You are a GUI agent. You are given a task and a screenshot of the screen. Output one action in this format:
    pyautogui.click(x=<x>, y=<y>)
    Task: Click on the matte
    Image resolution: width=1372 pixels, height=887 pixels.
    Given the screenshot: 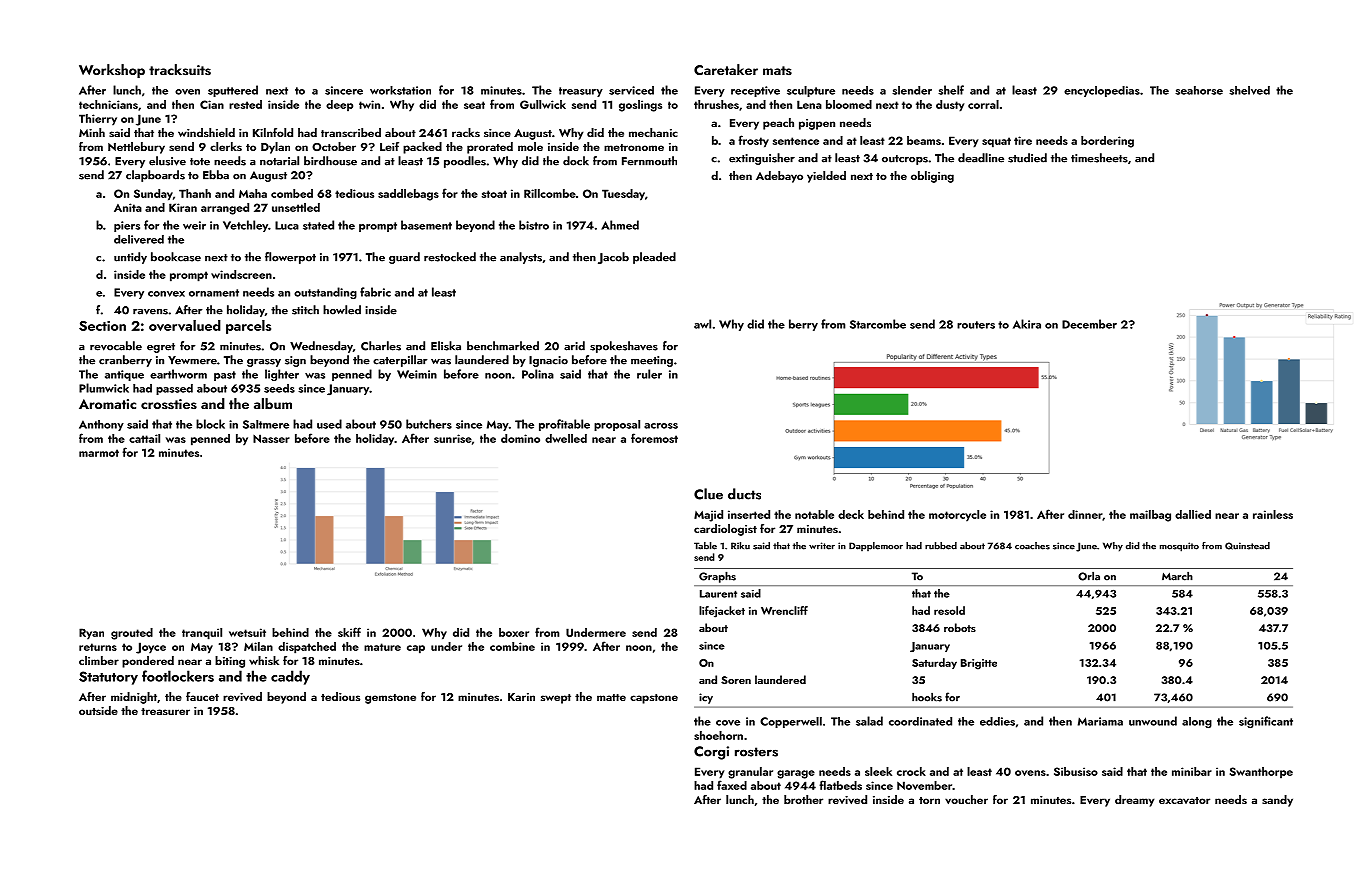 What is the action you would take?
    pyautogui.click(x=611, y=697)
